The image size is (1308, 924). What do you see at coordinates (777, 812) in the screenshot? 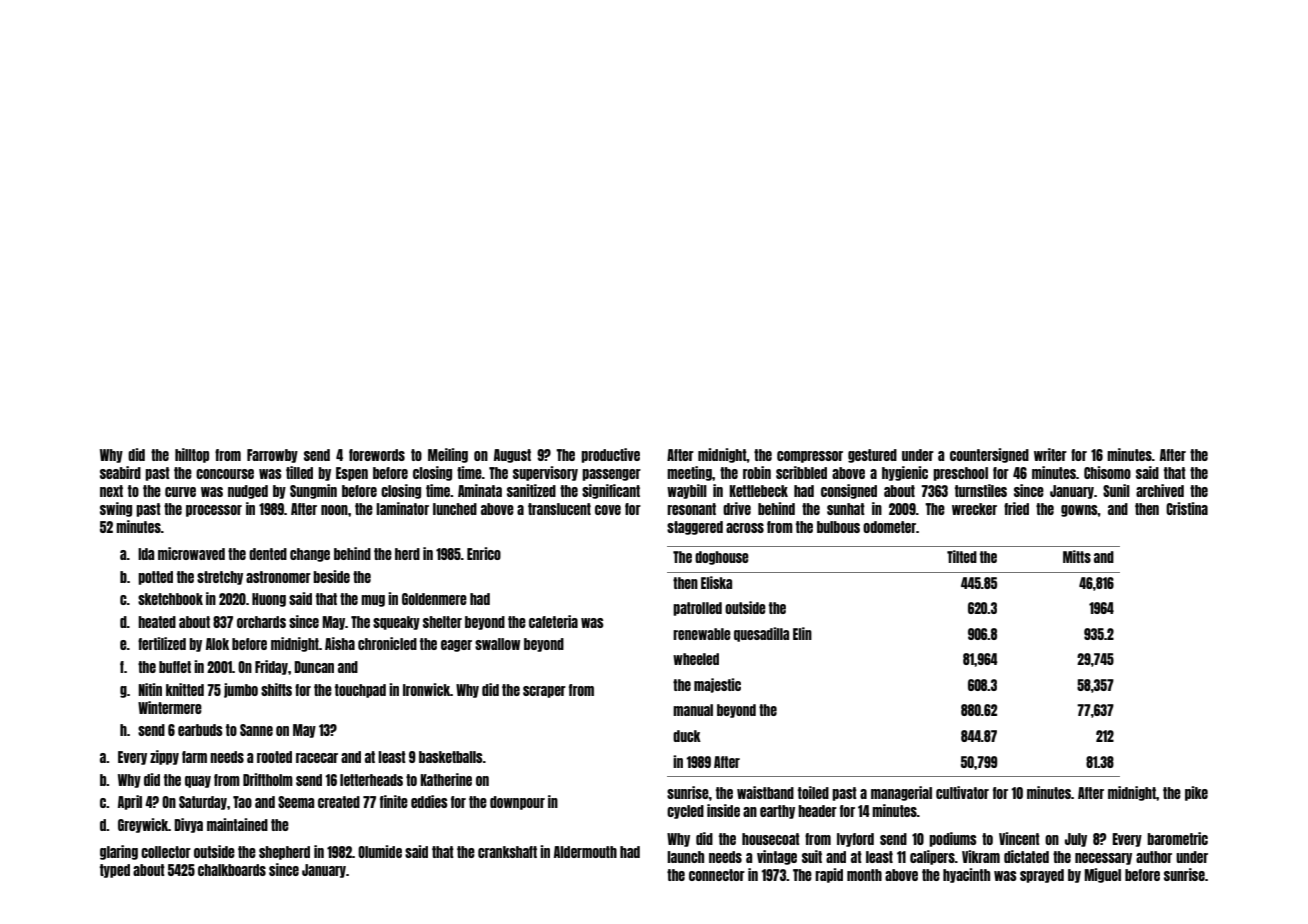
I see `earthy` at bounding box center [777, 812].
